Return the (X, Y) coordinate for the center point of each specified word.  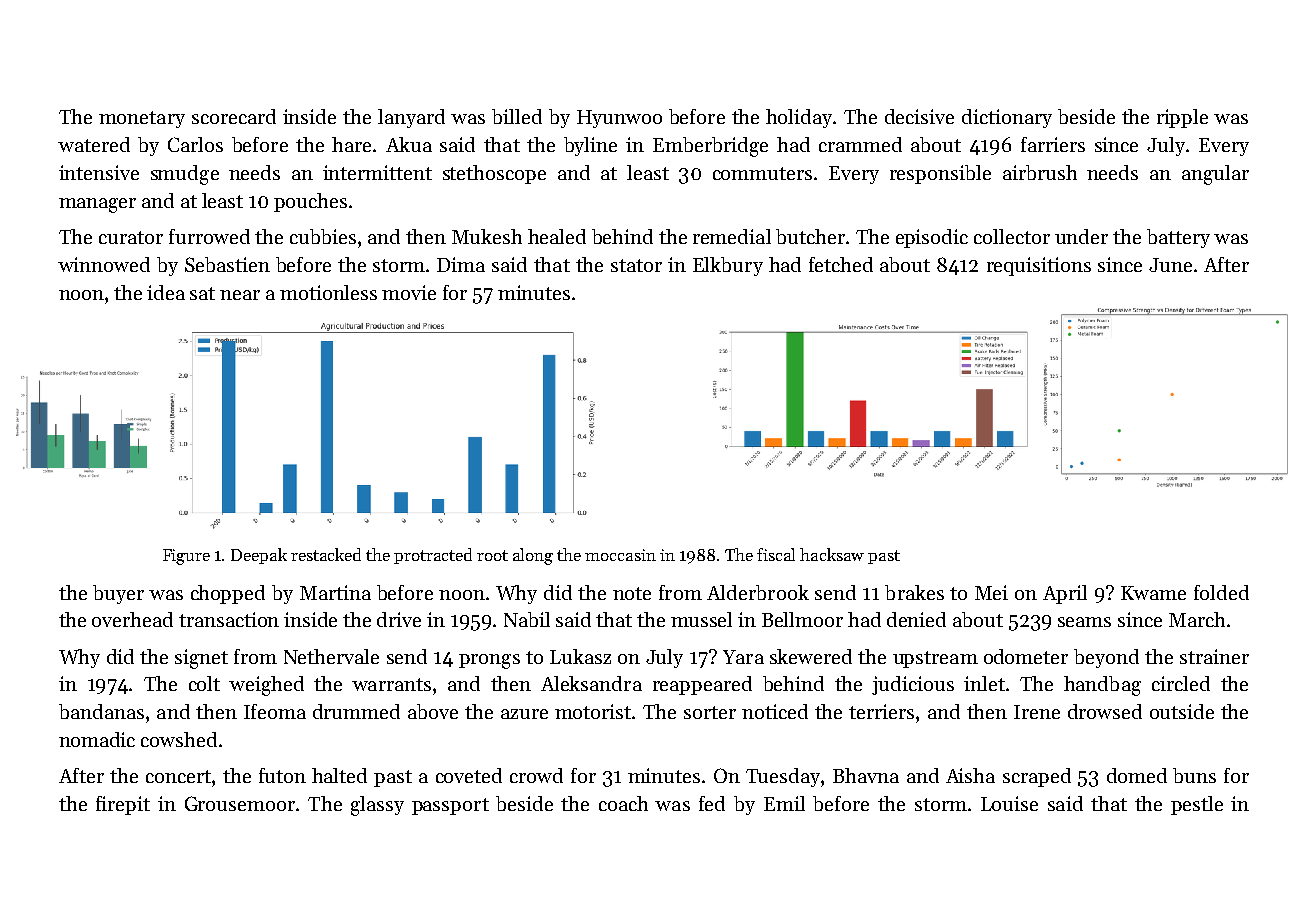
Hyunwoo (619, 119)
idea (166, 292)
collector (1012, 236)
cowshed (179, 739)
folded (1221, 592)
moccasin (620, 555)
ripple (1182, 118)
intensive (99, 172)
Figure (186, 557)
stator (636, 265)
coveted (469, 775)
